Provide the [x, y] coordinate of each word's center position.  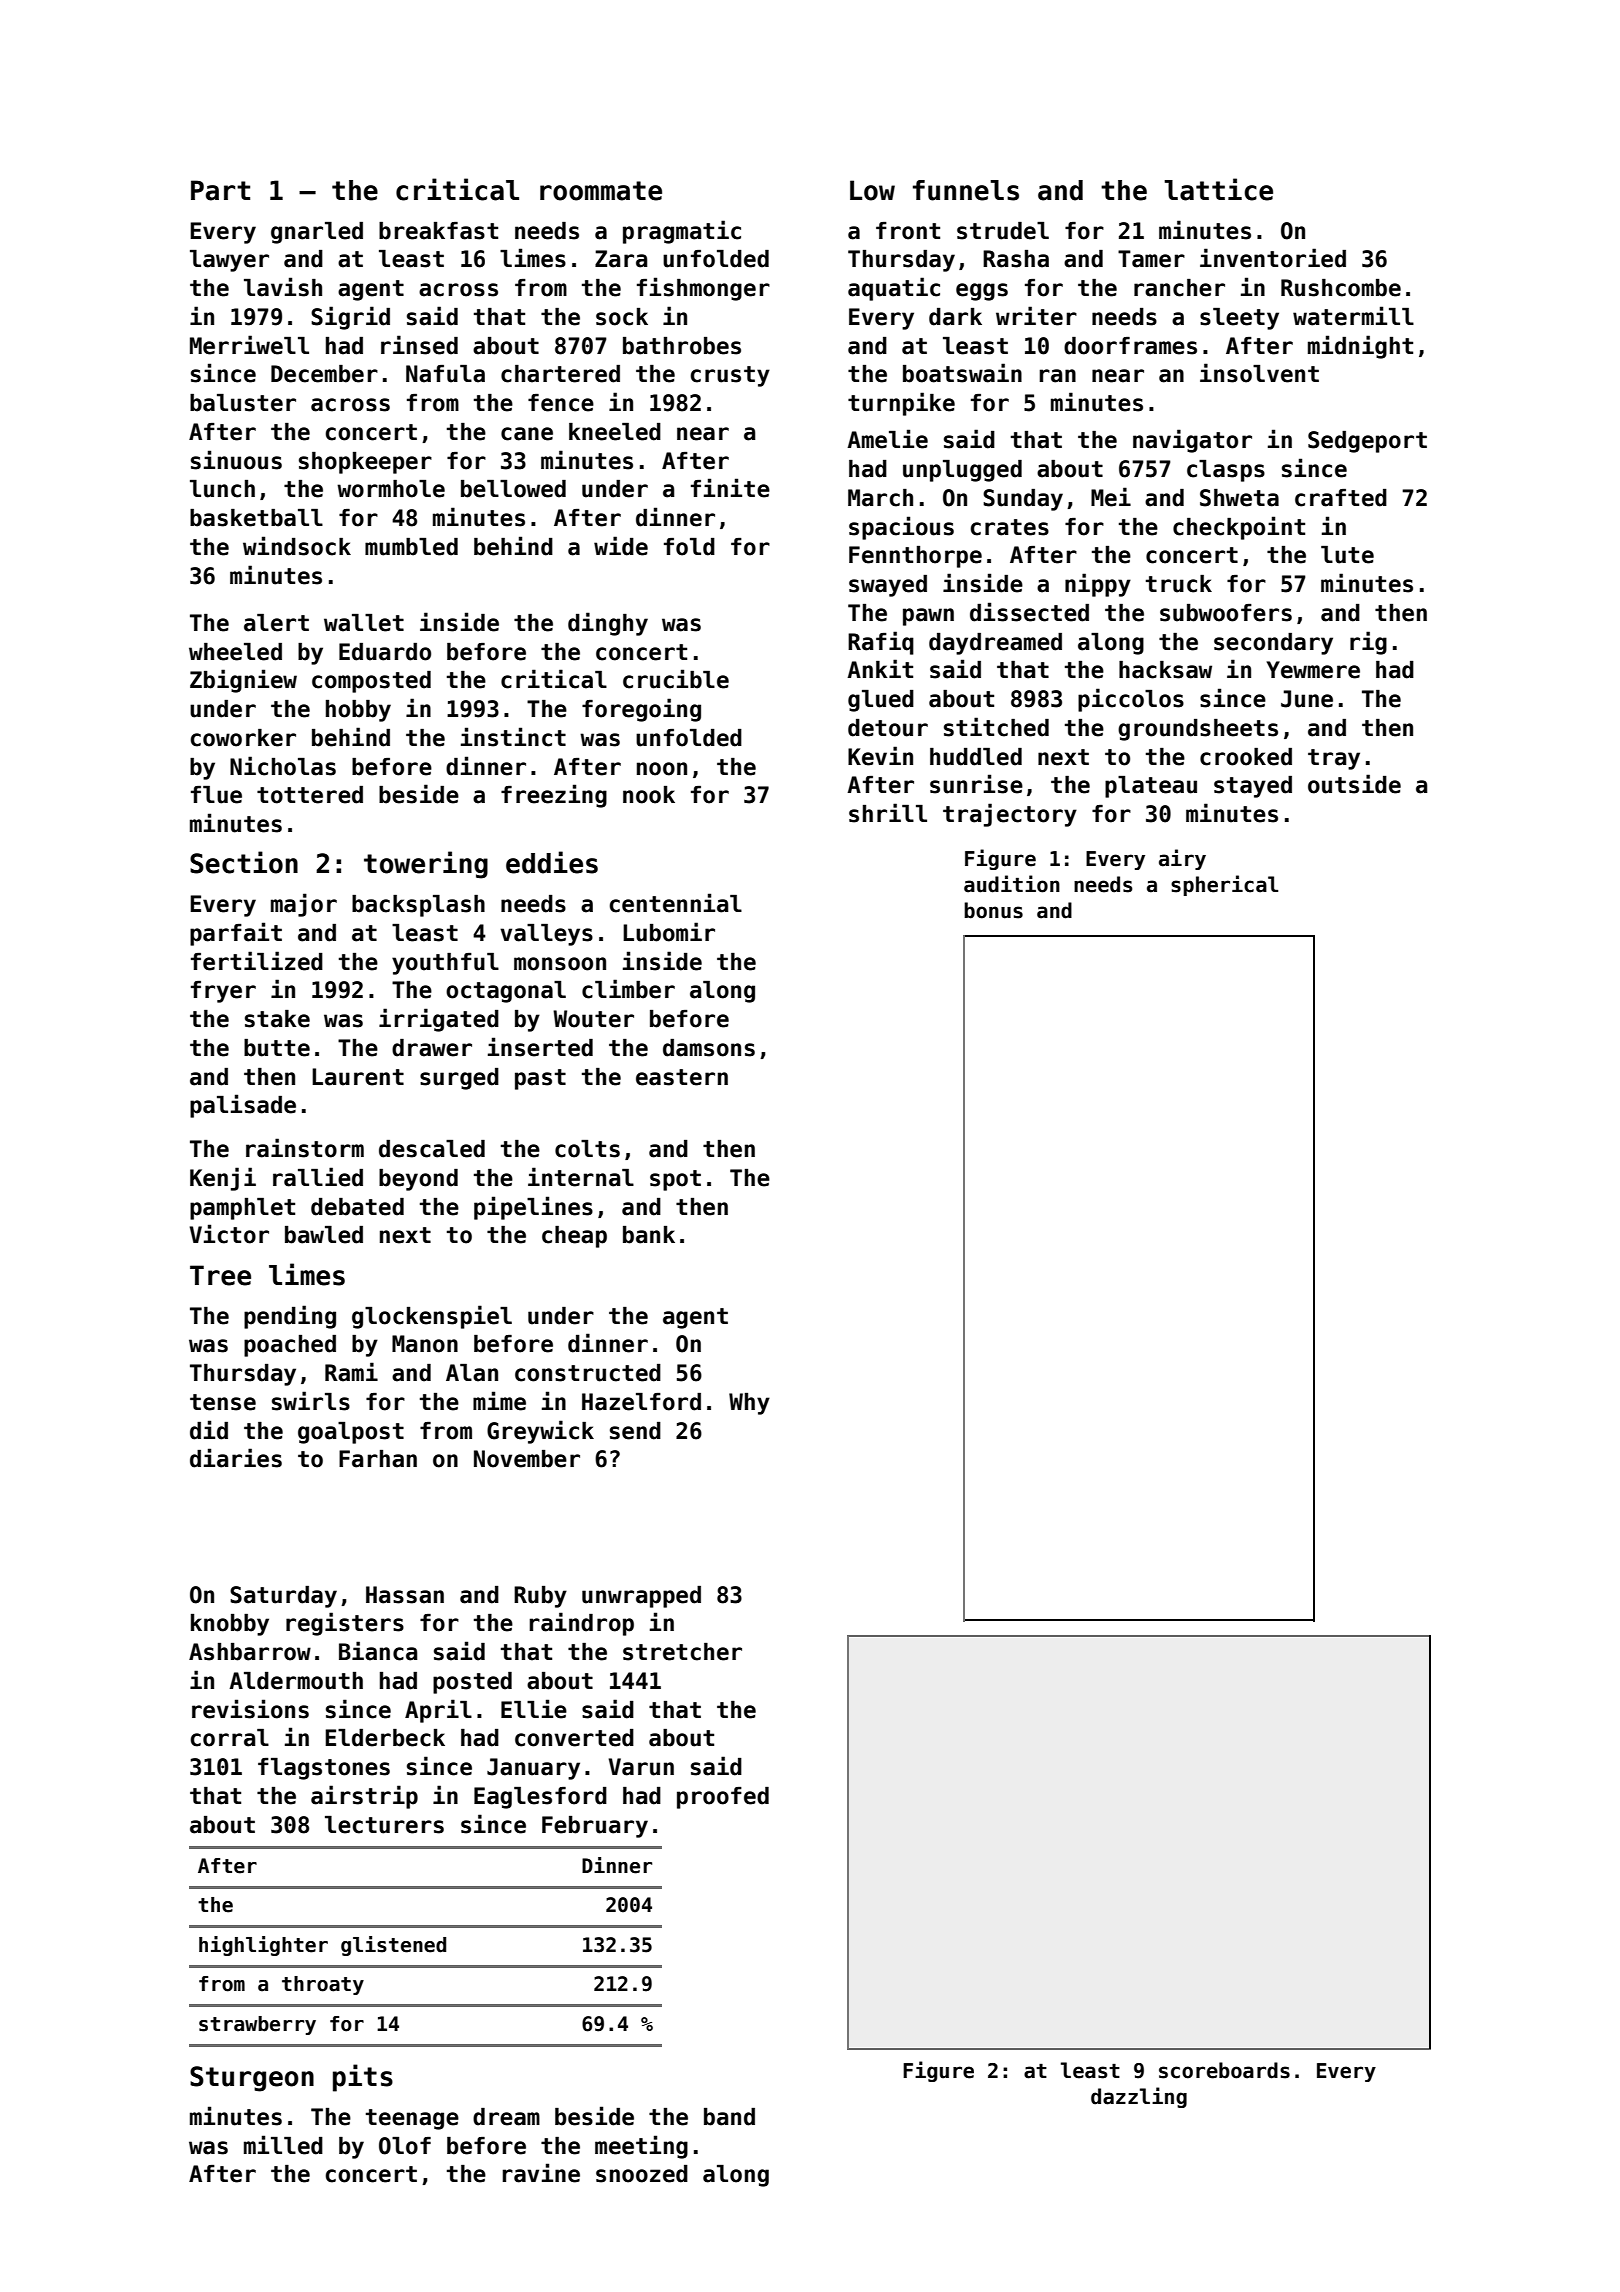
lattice [1218, 189]
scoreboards [1224, 2070]
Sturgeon [252, 2079]
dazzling [1139, 2097]
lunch [222, 489]
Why [749, 1404]
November [527, 1459]
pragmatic [682, 232]
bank [649, 1235]
